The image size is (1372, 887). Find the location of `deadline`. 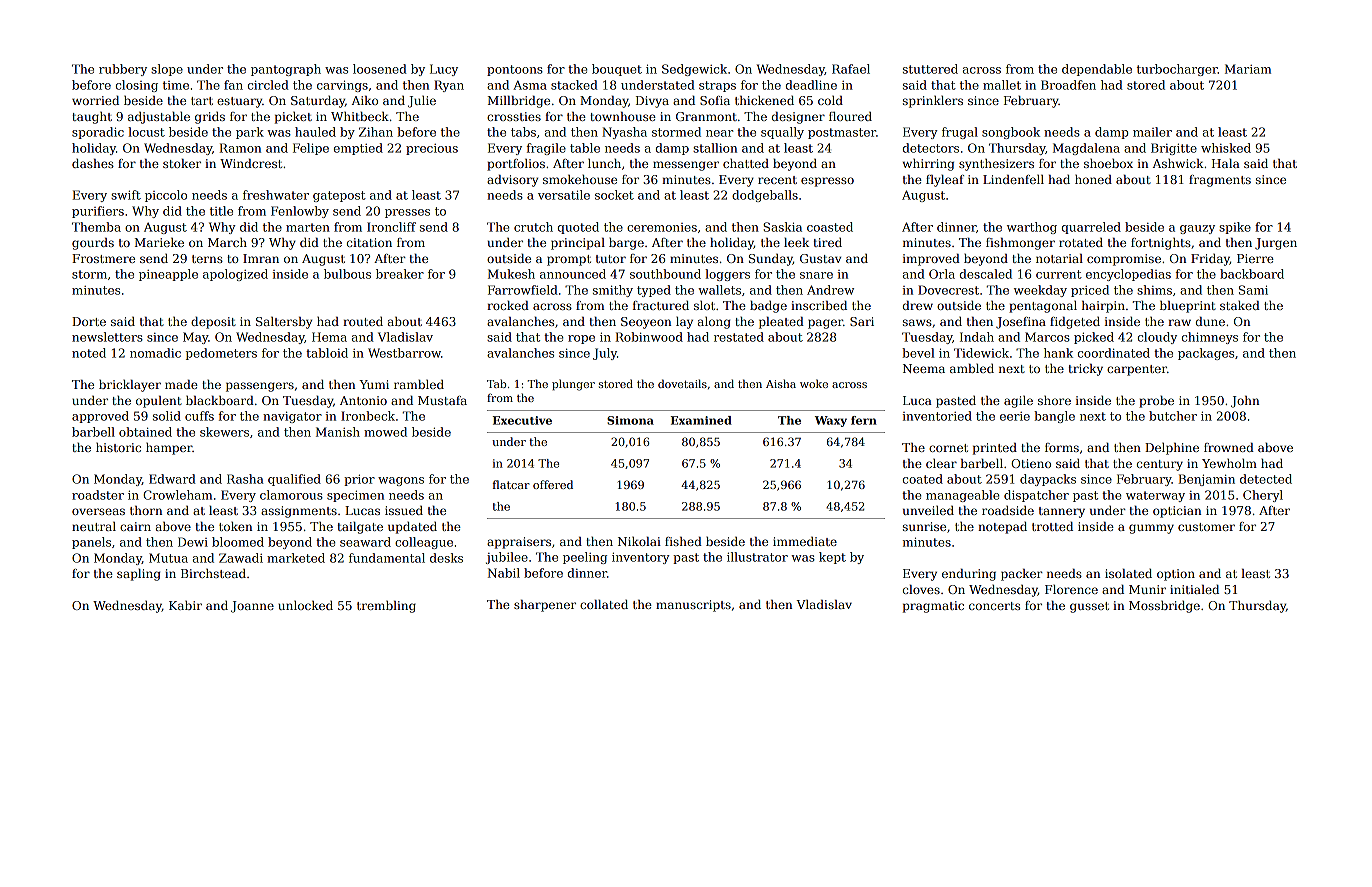

deadline is located at coordinates (811, 85).
